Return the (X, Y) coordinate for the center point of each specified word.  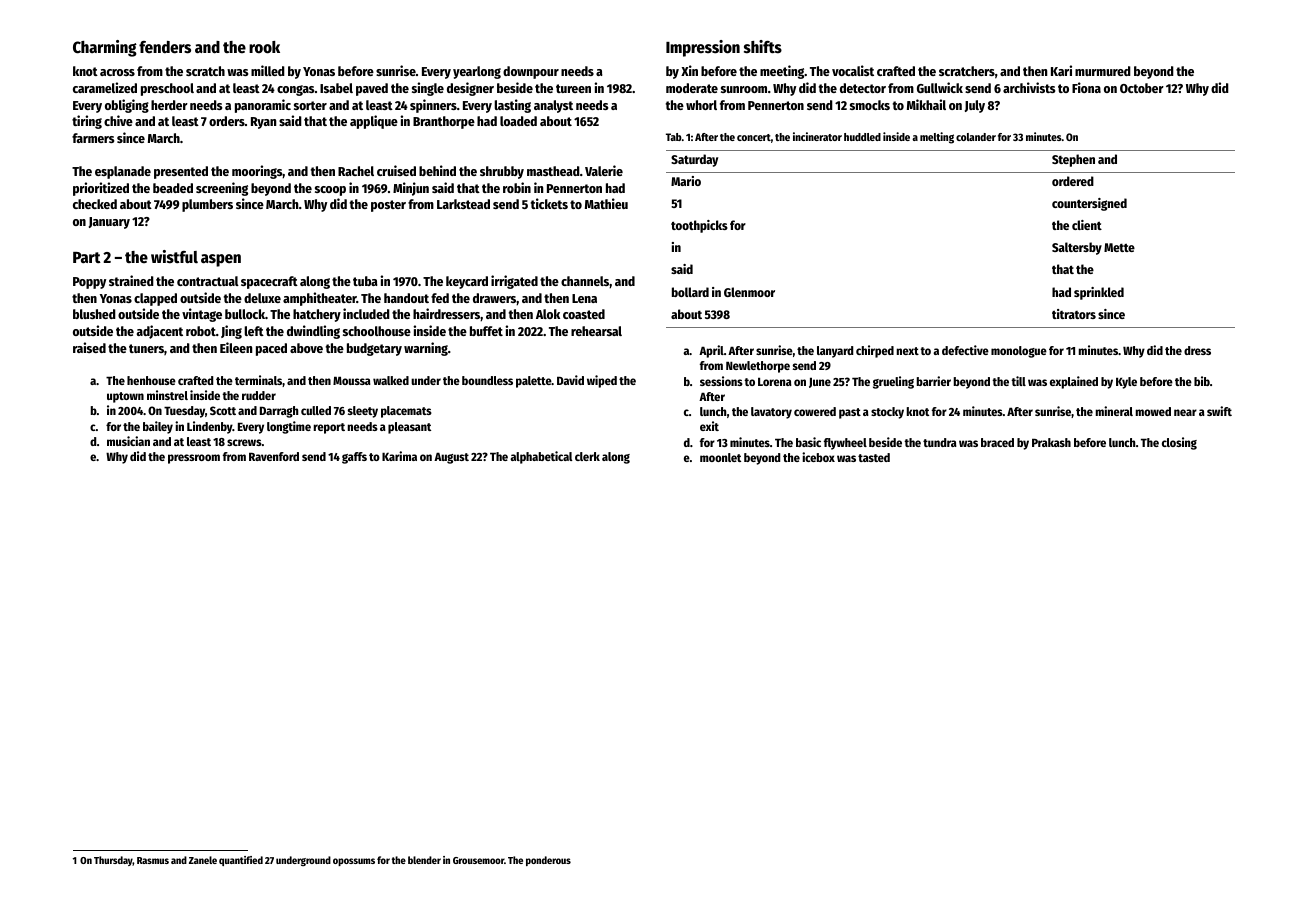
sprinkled (1099, 293)
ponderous (548, 861)
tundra (940, 442)
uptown (125, 397)
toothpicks (699, 226)
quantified (241, 861)
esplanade (123, 172)
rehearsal (596, 331)
